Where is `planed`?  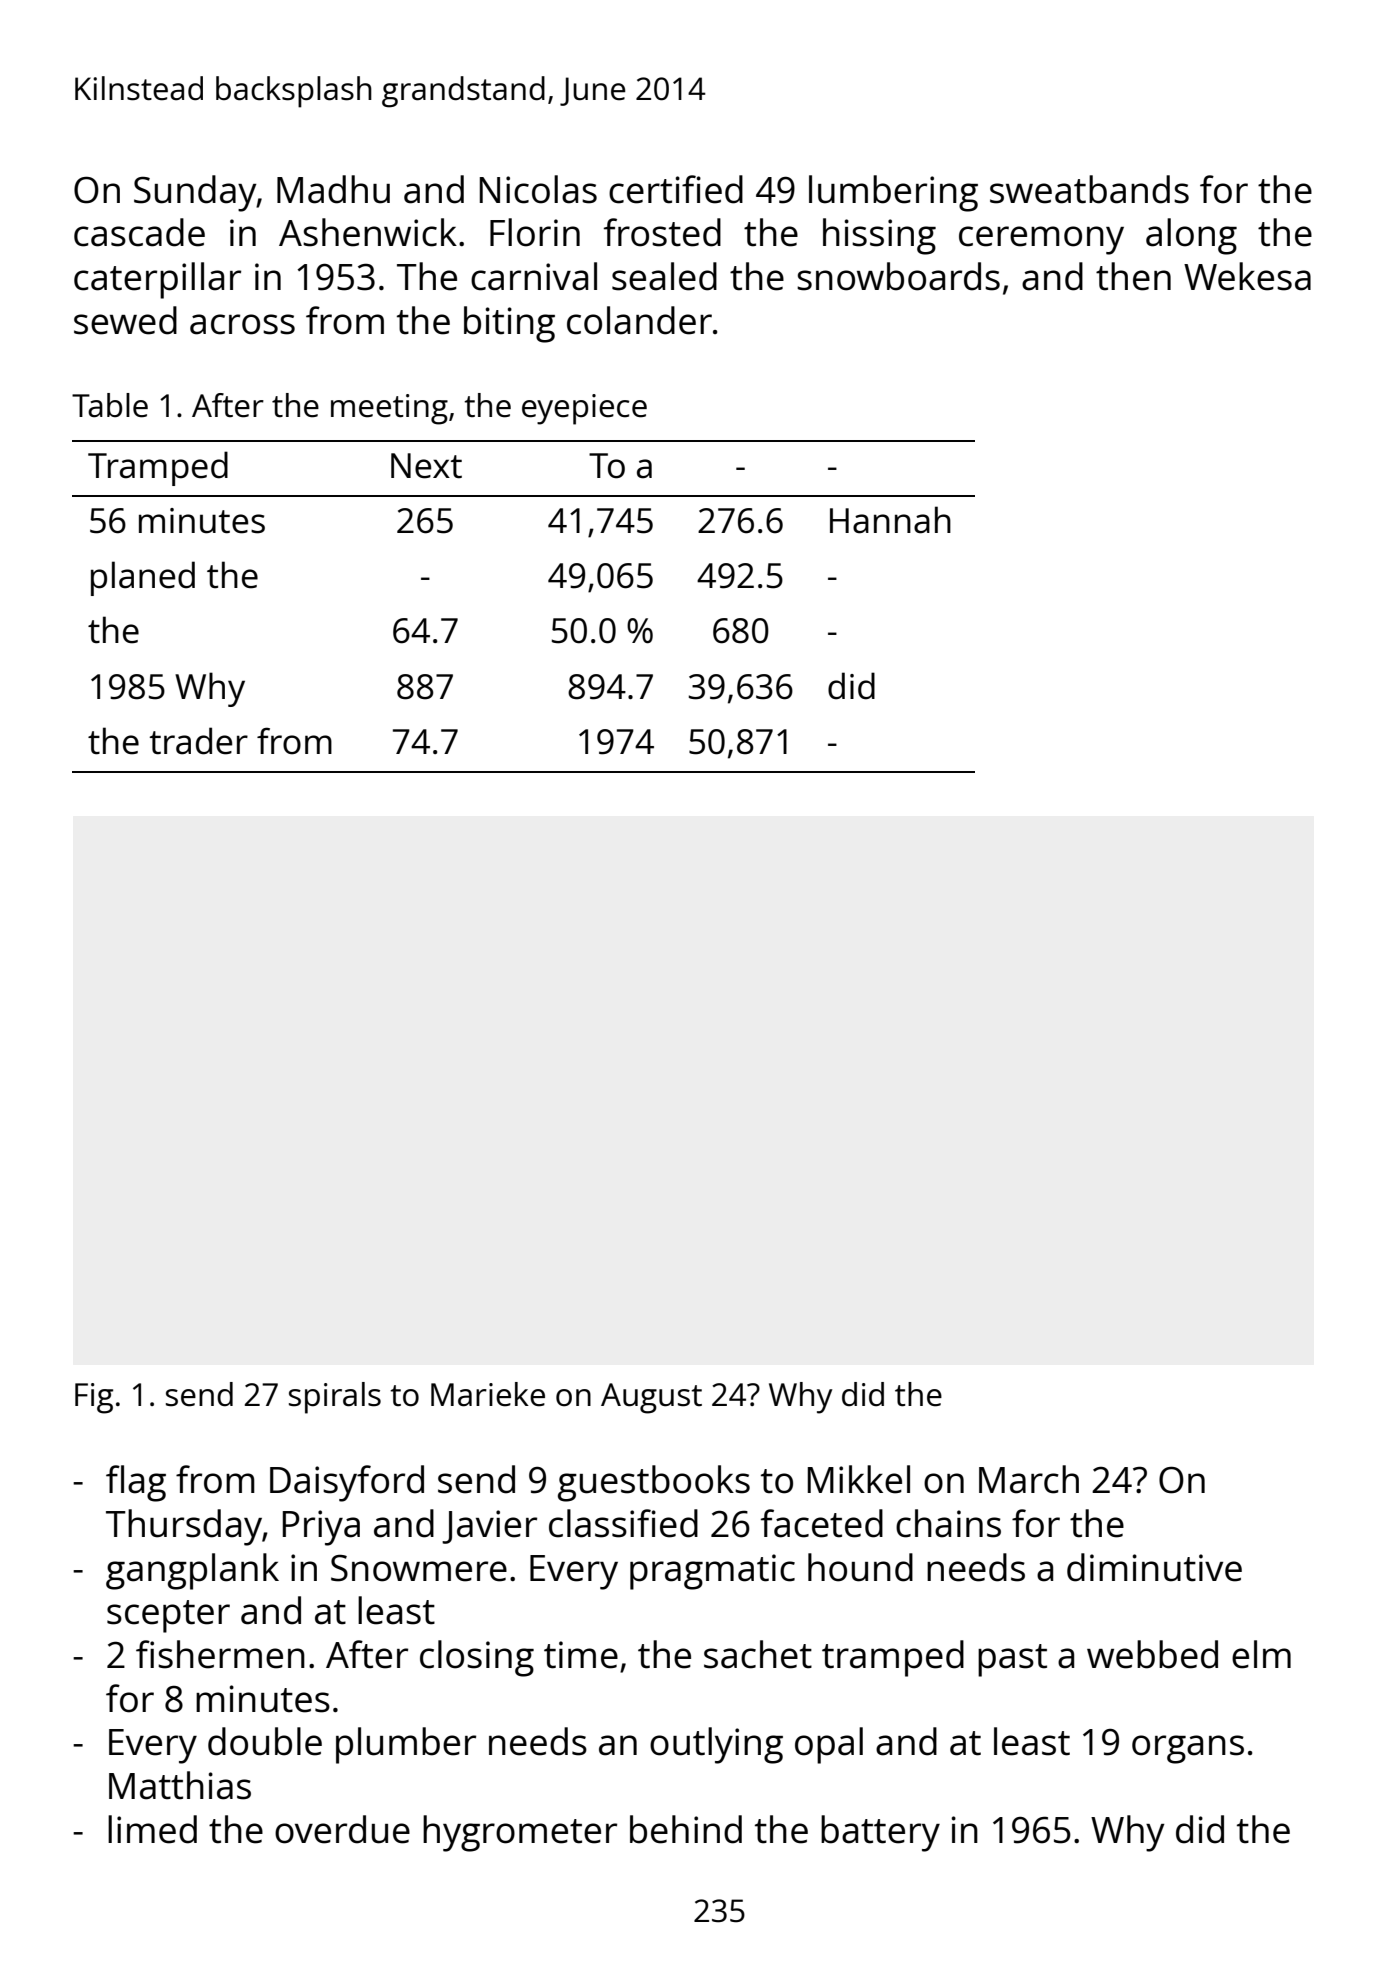
planed is located at coordinates (143, 578).
